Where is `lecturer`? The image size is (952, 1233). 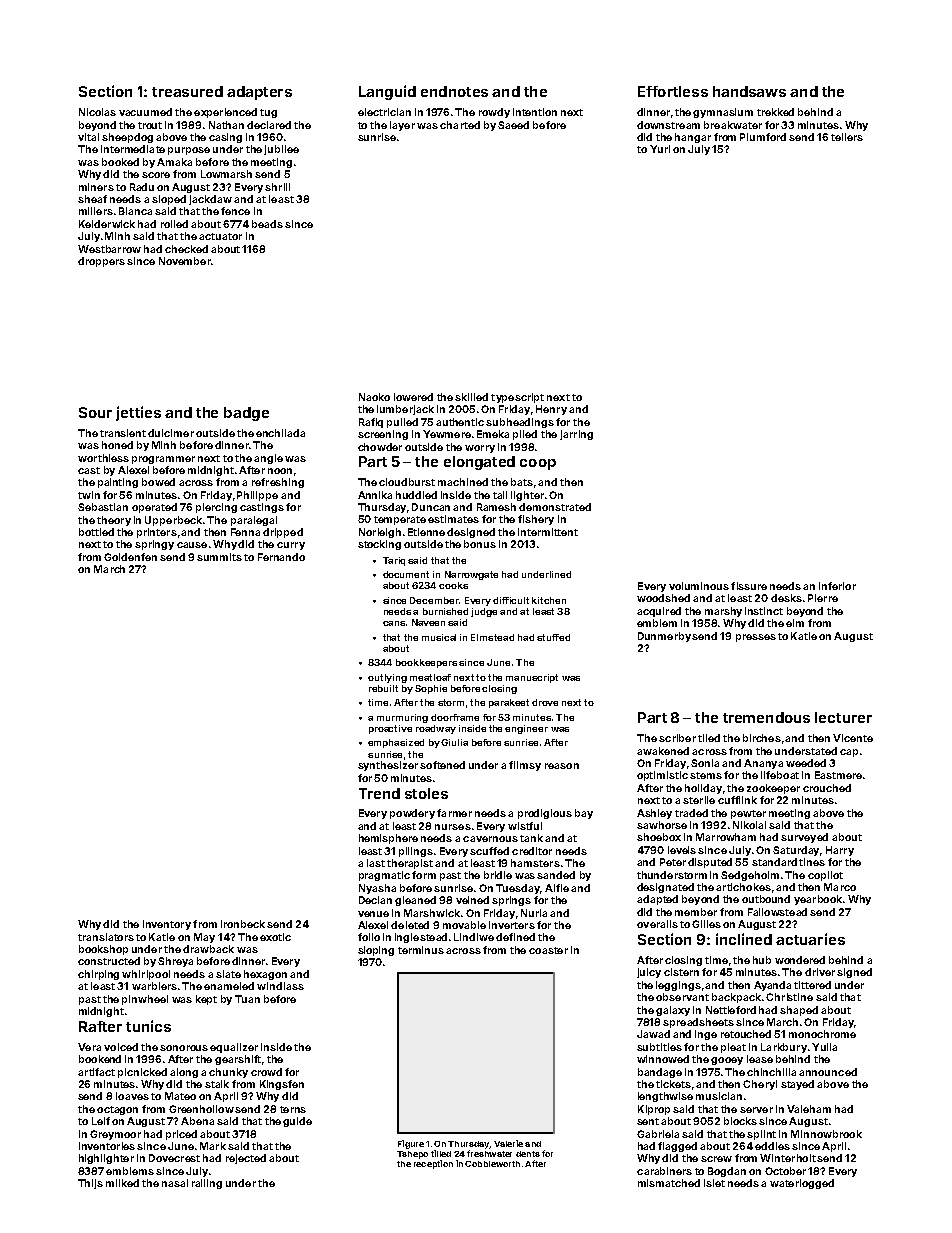
lecturer is located at coordinates (843, 717).
